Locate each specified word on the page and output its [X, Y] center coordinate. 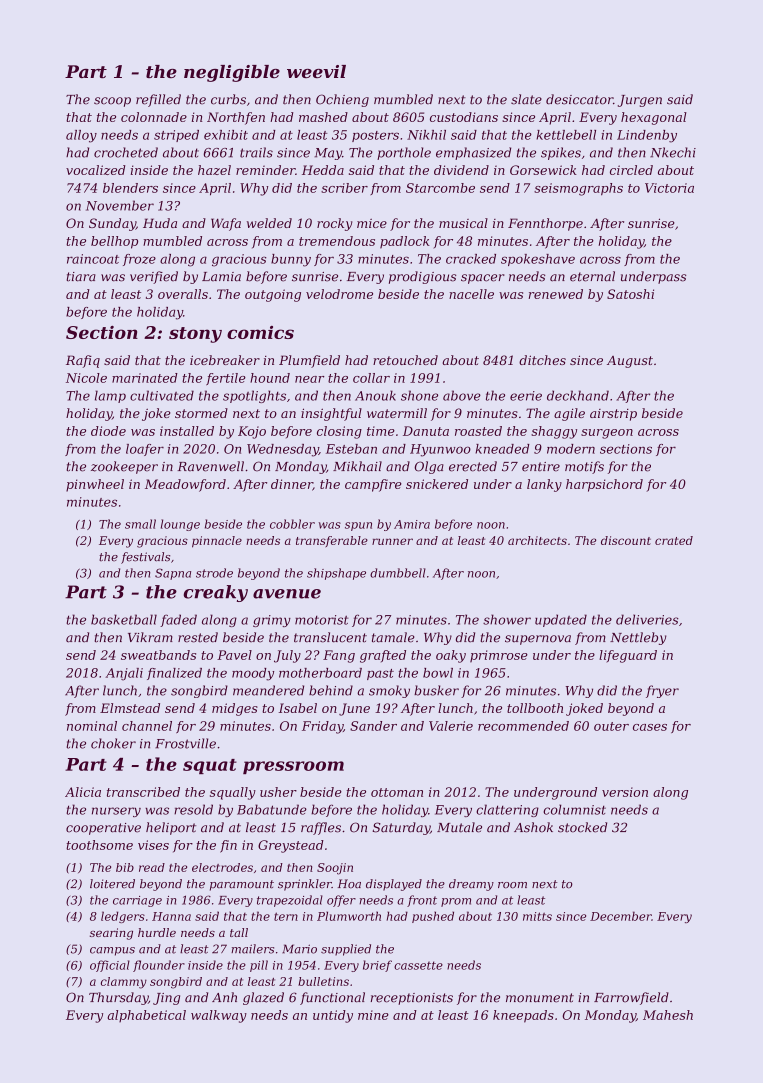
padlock [405, 242]
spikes [561, 153]
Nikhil [426, 135]
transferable [332, 541]
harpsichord [604, 485]
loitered [112, 884]
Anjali [124, 674]
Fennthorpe [545, 224]
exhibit [226, 135]
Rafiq [83, 361]
